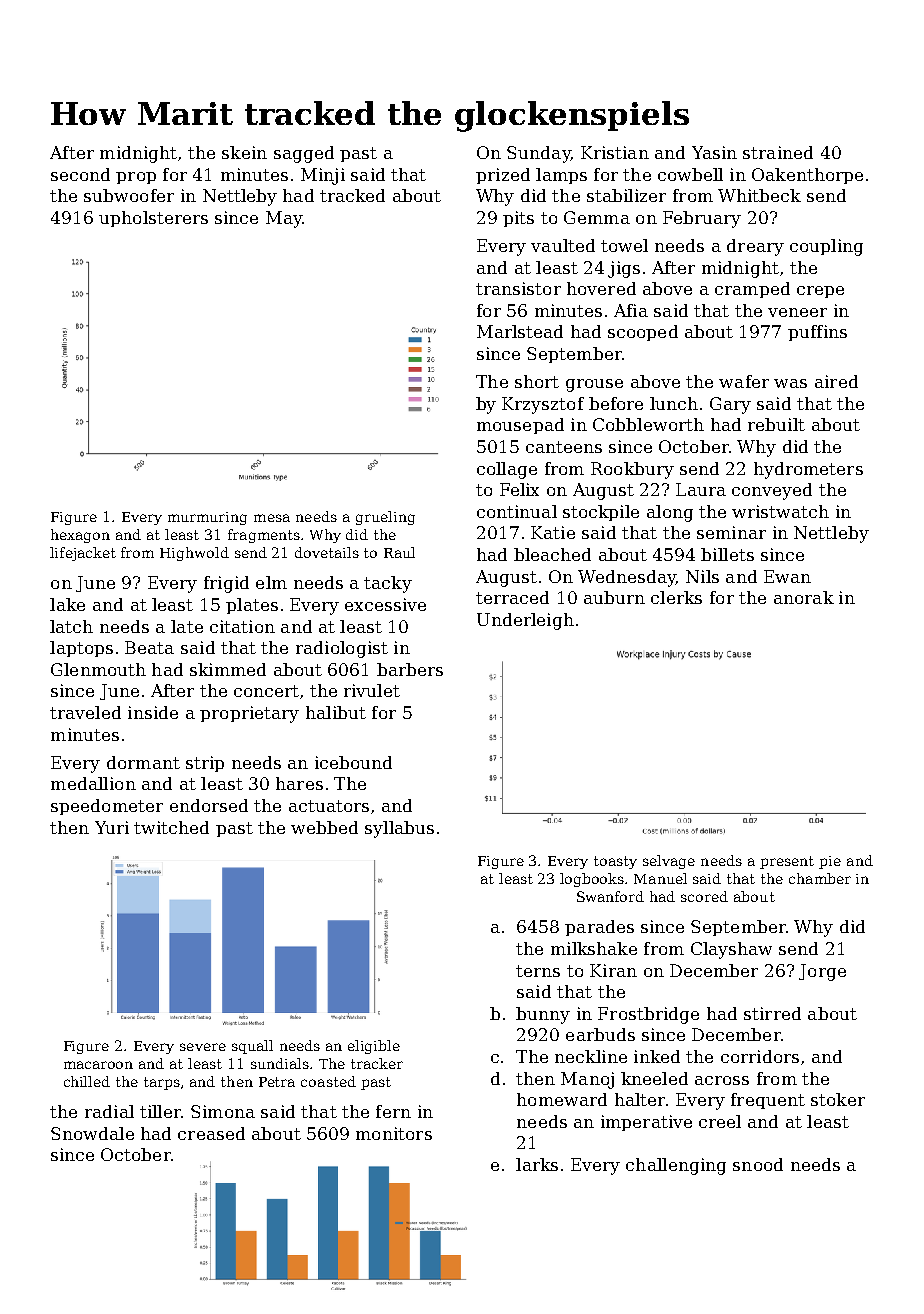 Image resolution: width=924 pixels, height=1314 pixels. What do you see at coordinates (80, 174) in the screenshot?
I see `second` at bounding box center [80, 174].
